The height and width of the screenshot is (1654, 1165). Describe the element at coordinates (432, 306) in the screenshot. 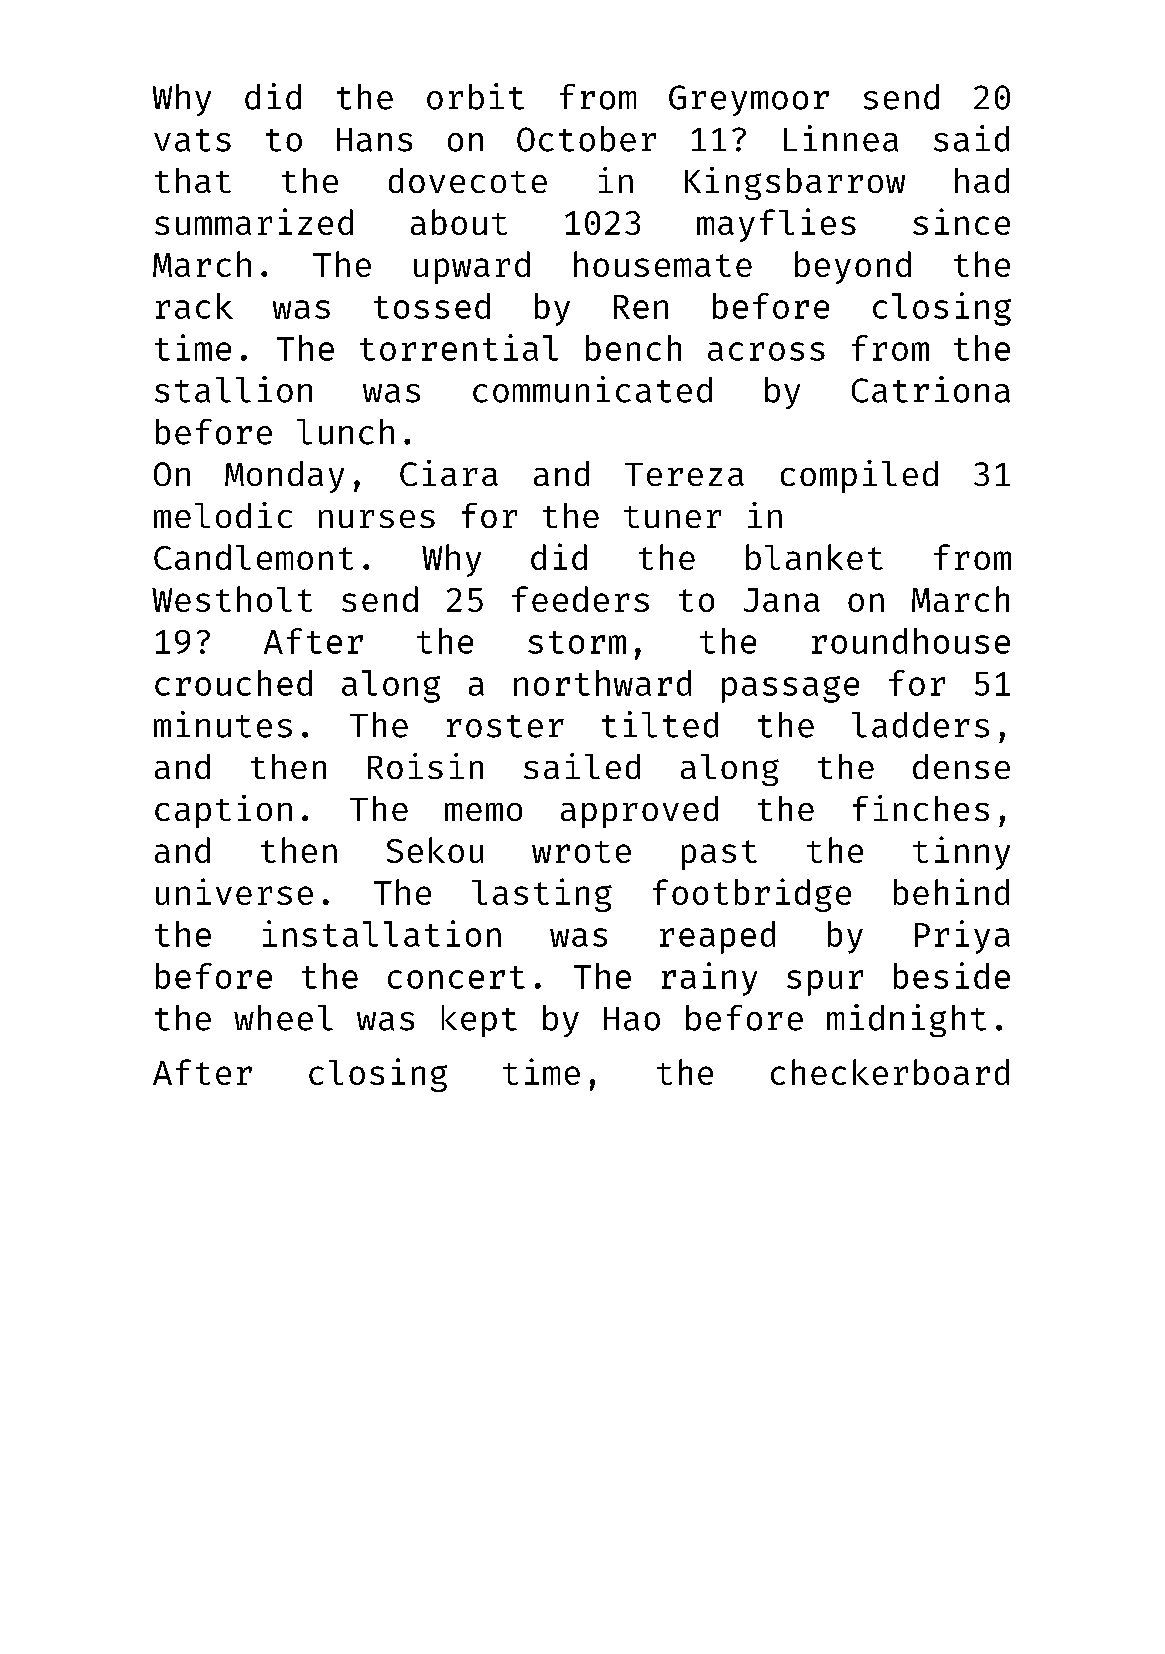

I see `tossed` at that location.
